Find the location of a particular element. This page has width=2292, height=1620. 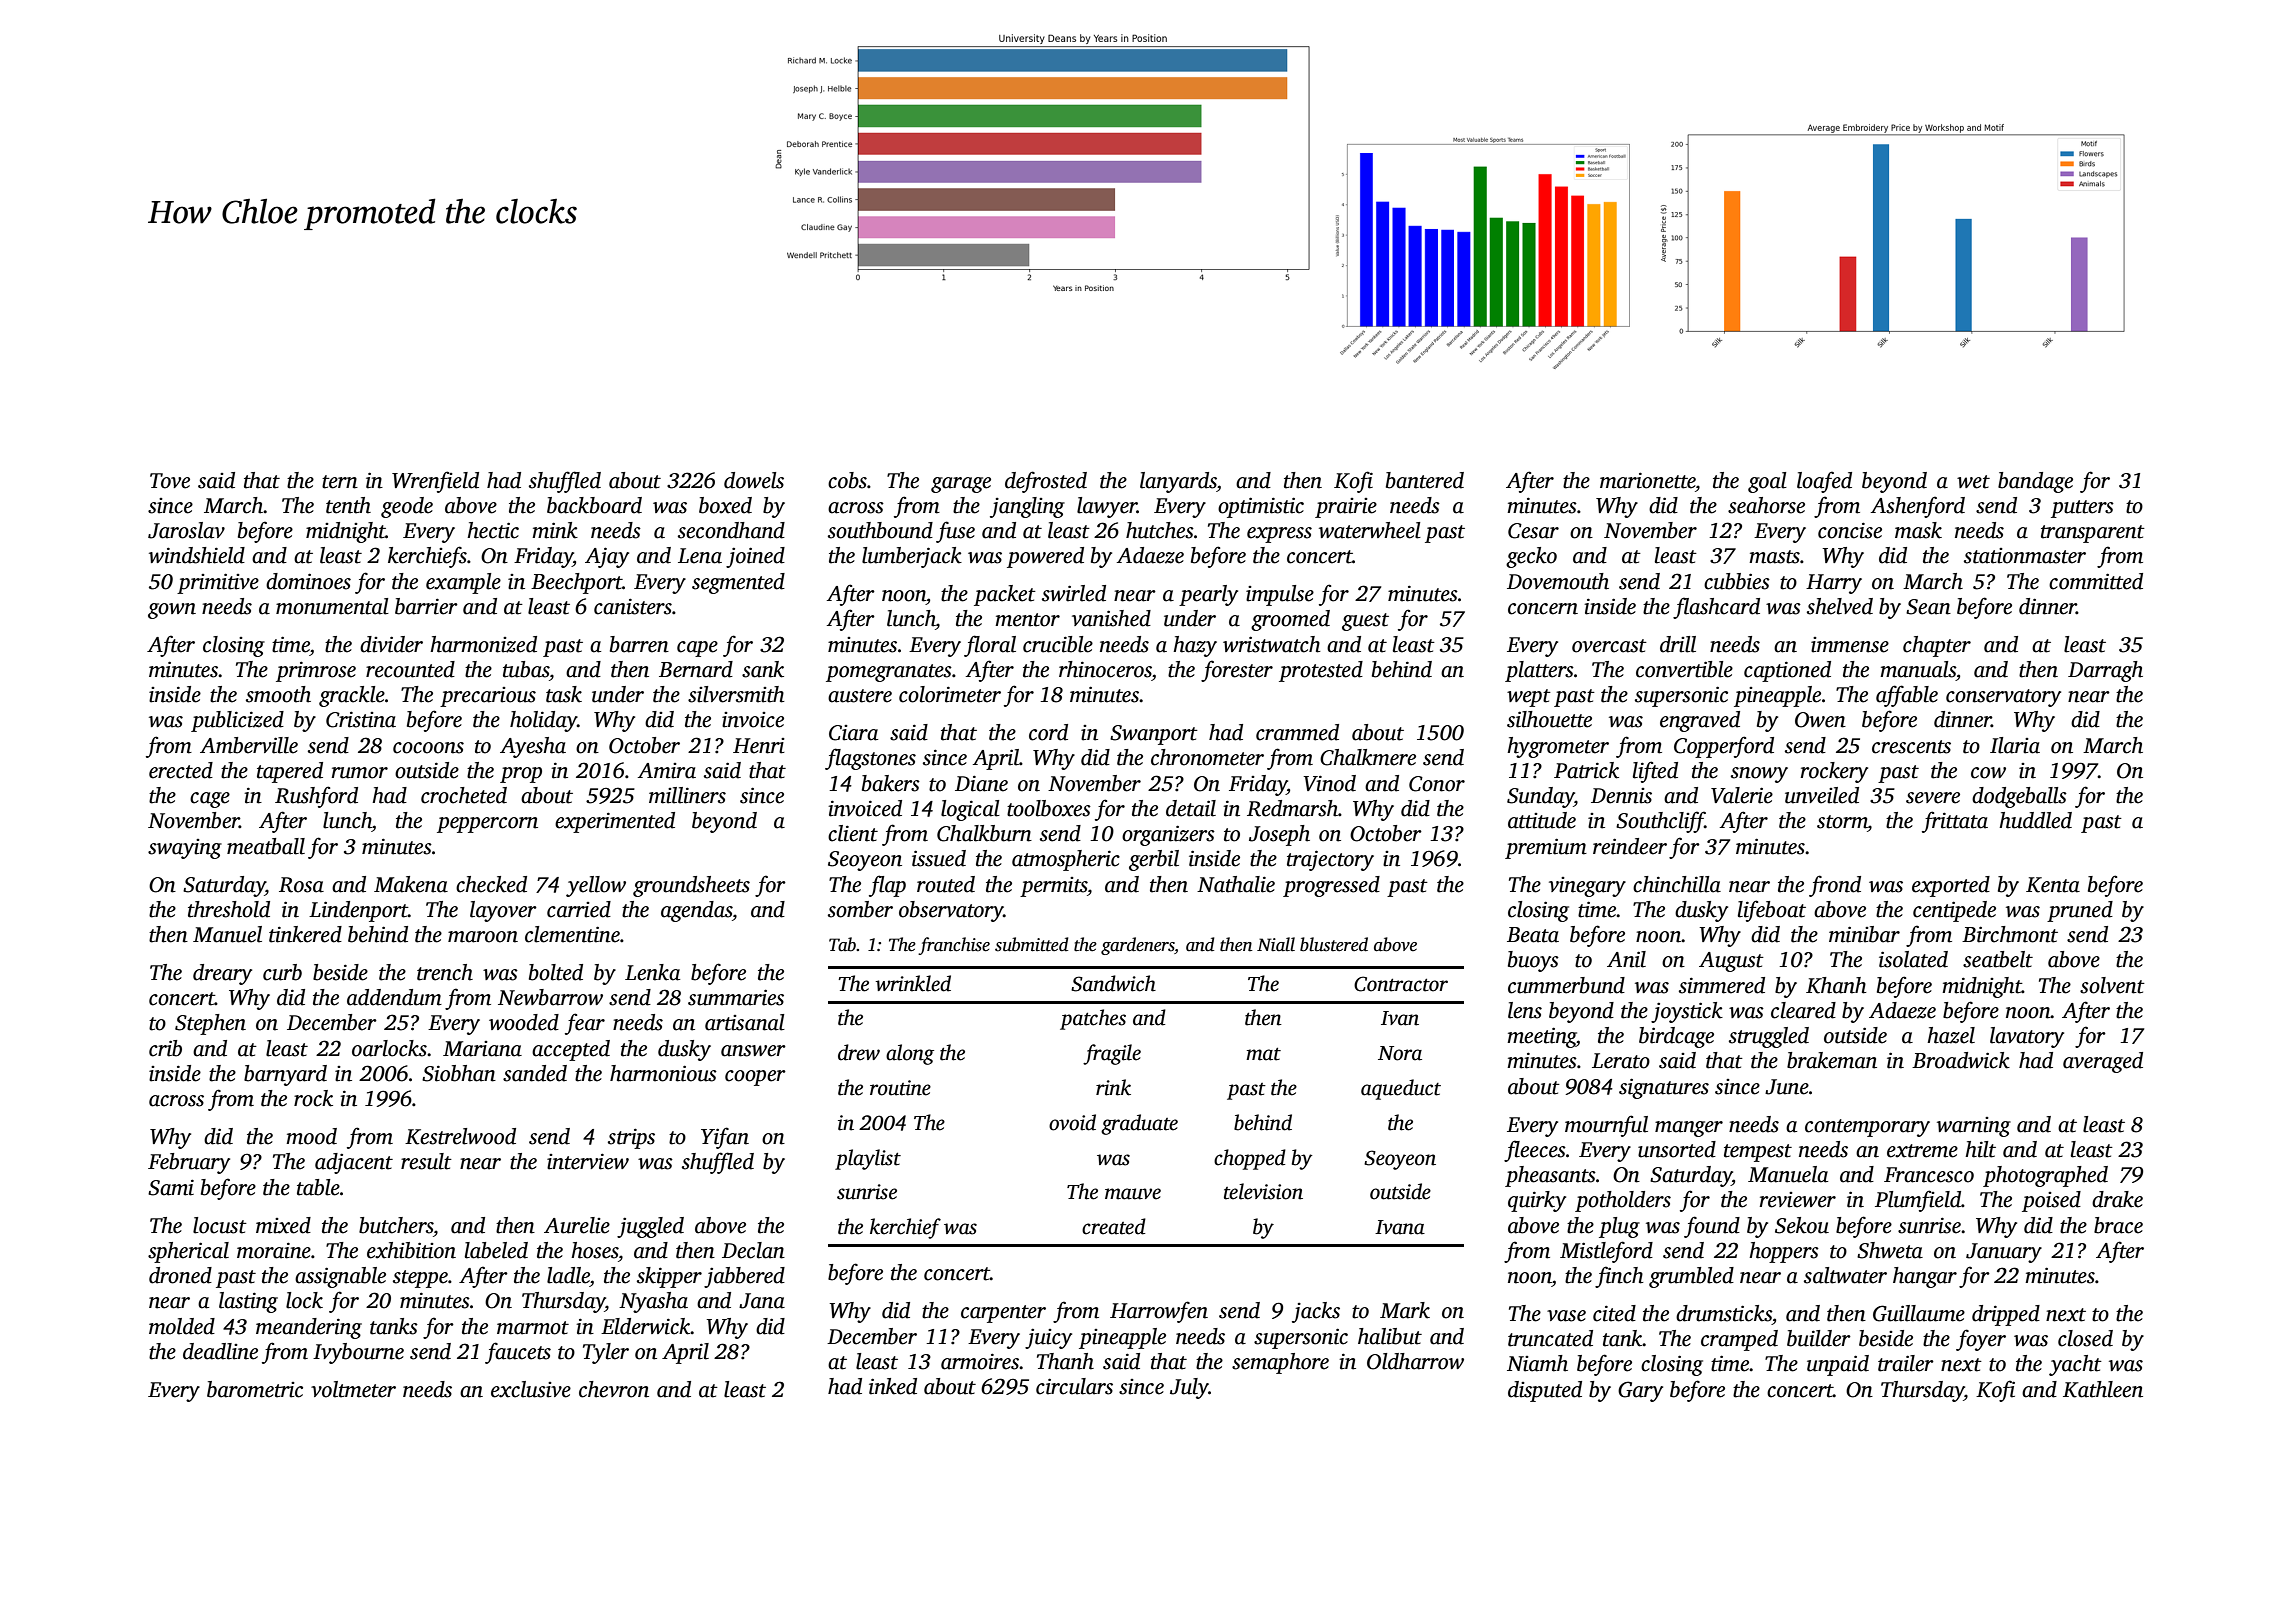

Darragh is located at coordinates (2105, 671).
